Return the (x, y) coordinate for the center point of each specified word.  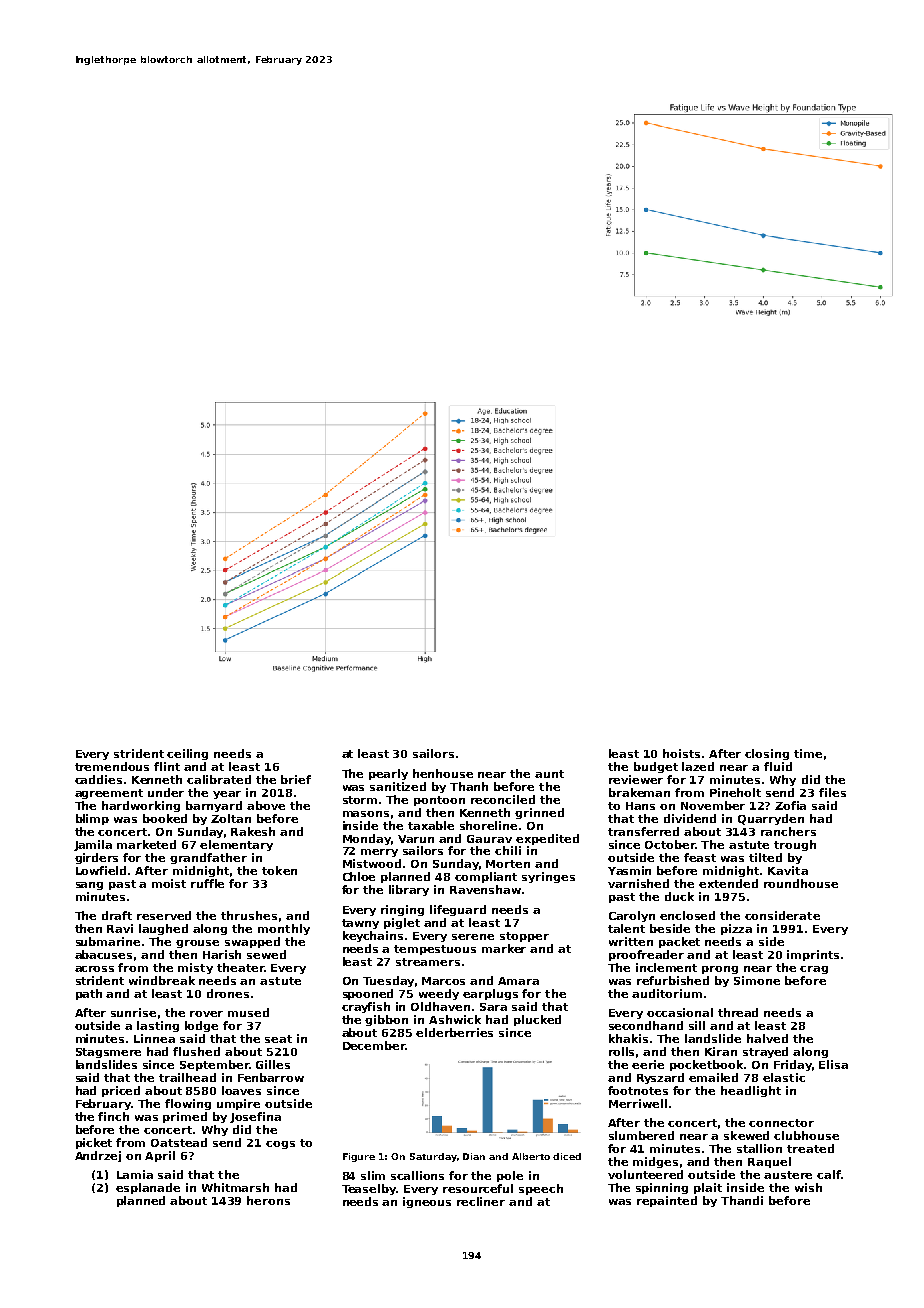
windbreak (162, 980)
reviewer (636, 779)
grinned (539, 813)
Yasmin (629, 870)
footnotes (638, 1090)
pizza (736, 929)
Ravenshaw (485, 889)
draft (117, 915)
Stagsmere (108, 1053)
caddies (98, 779)
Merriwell (638, 1103)
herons (268, 1200)
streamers (428, 962)
